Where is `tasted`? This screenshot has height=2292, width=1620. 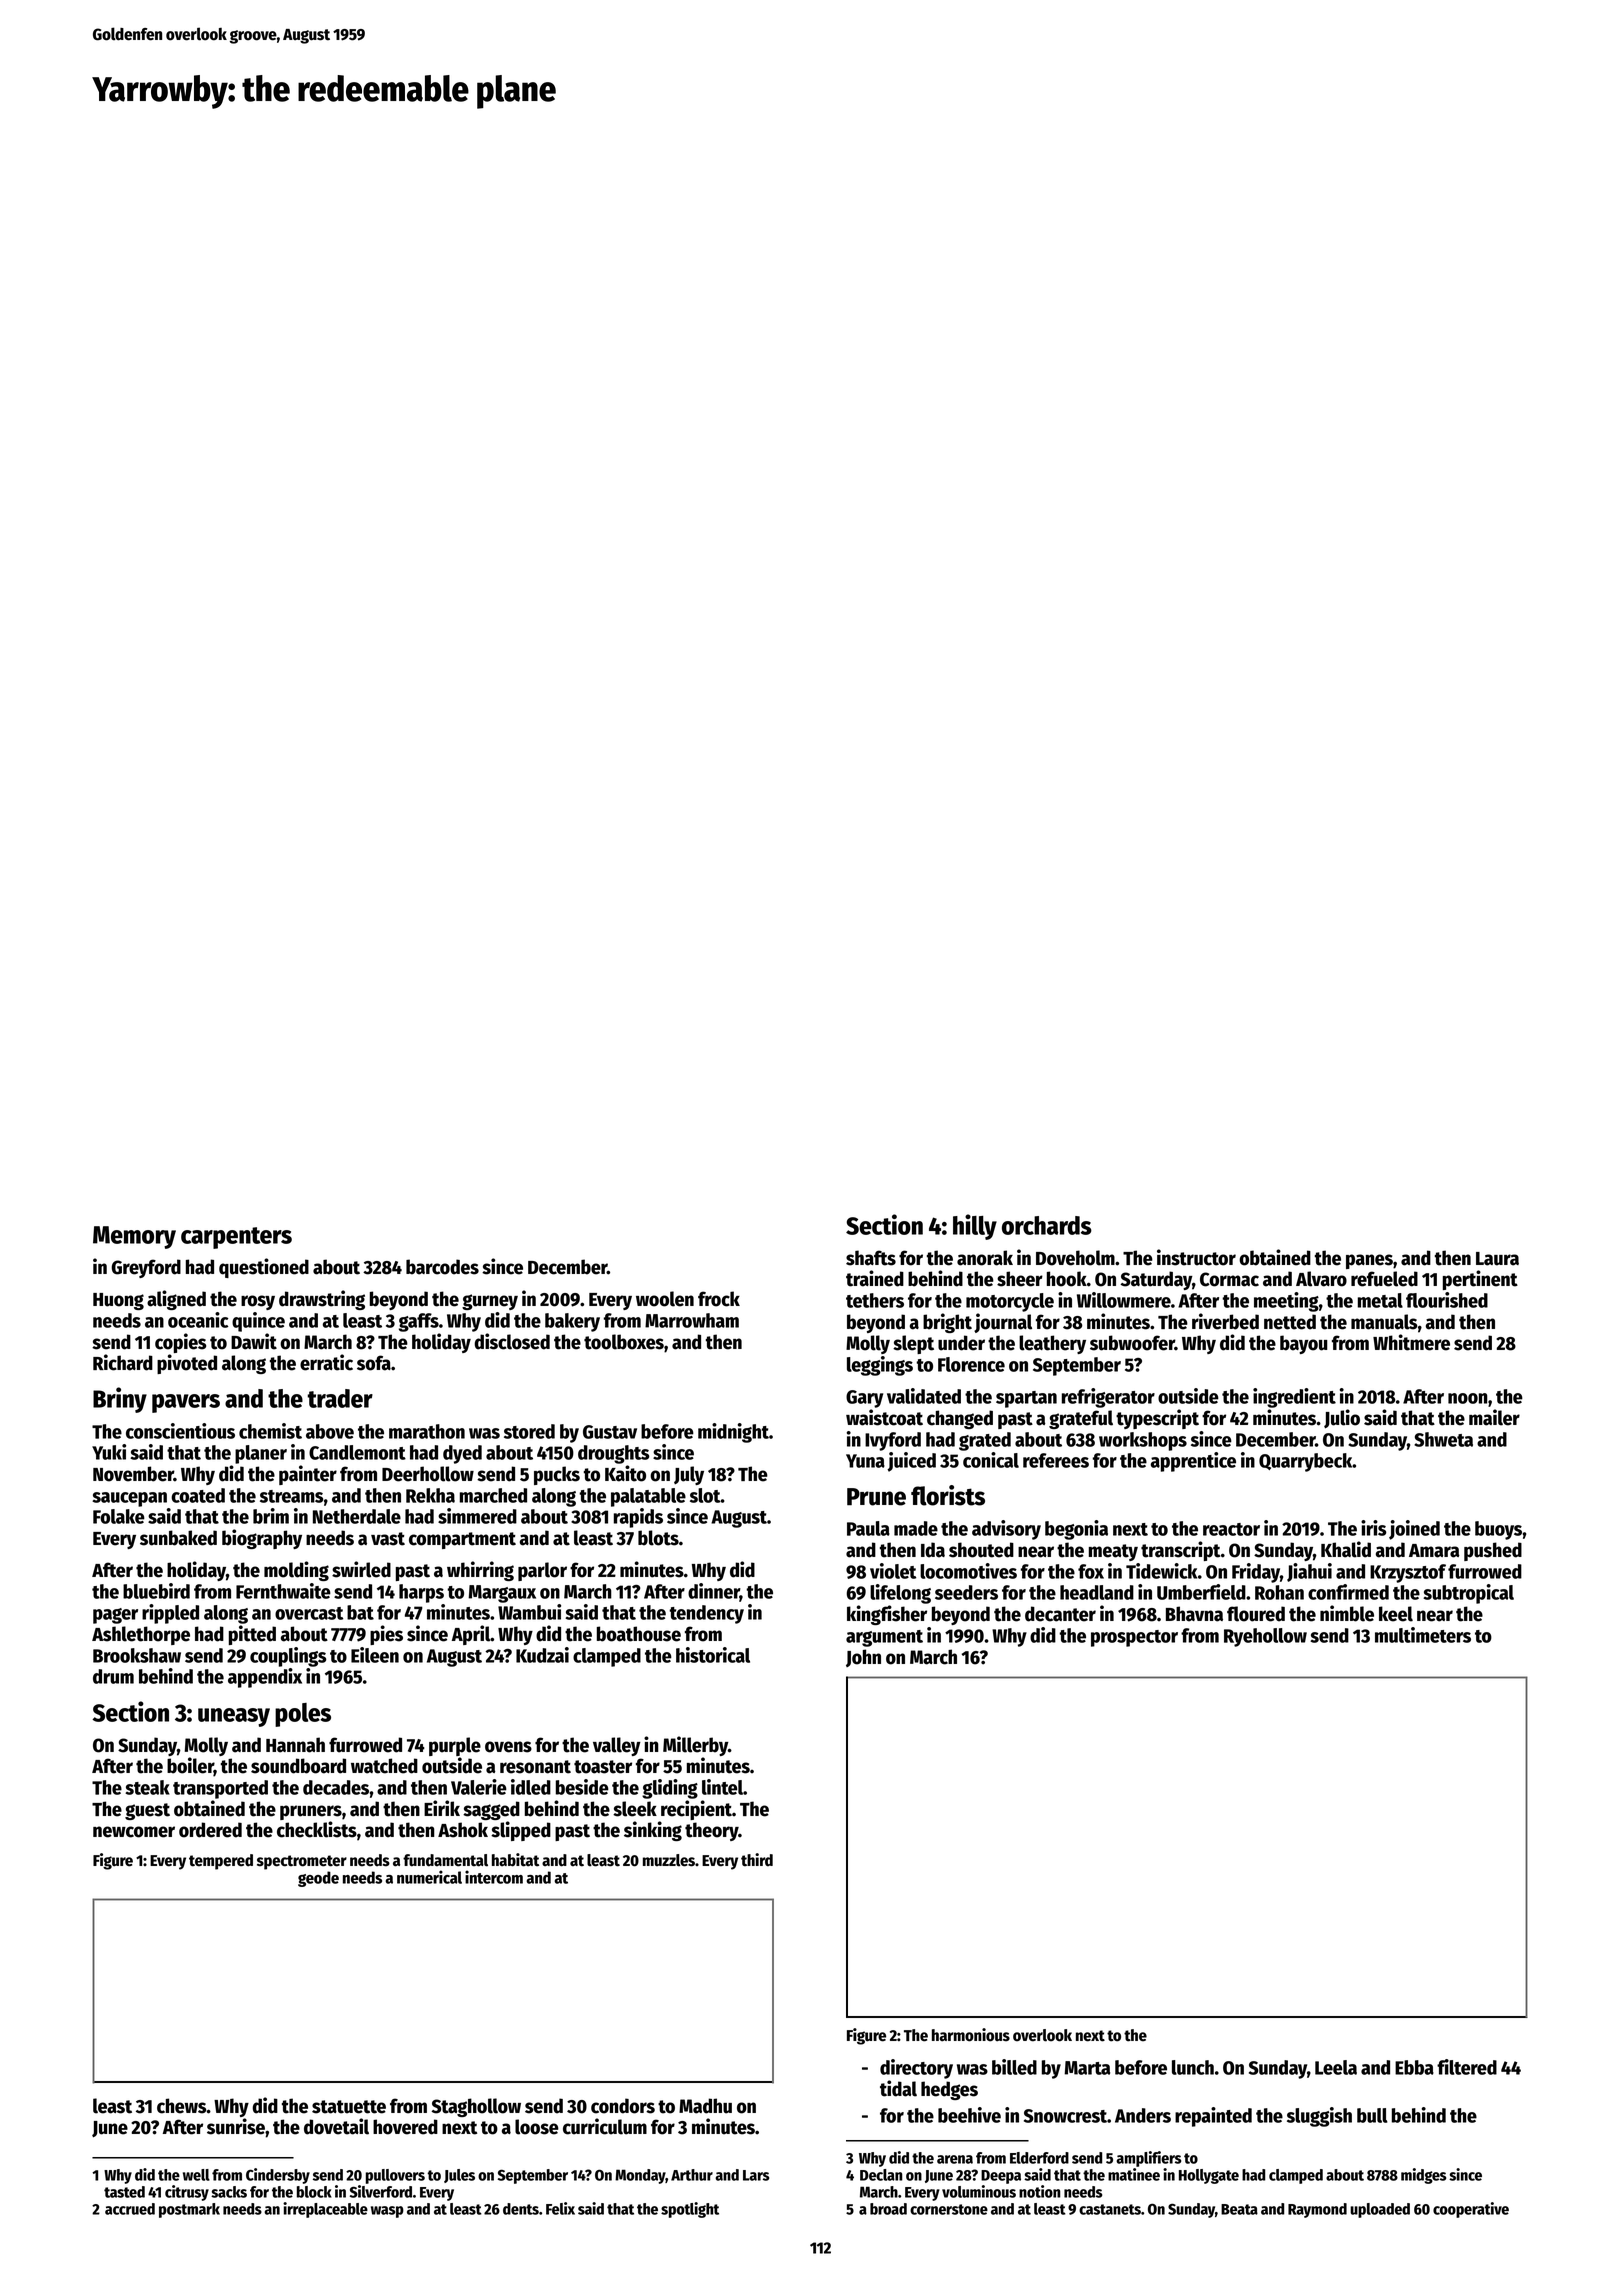 tasted is located at coordinates (124, 2192).
